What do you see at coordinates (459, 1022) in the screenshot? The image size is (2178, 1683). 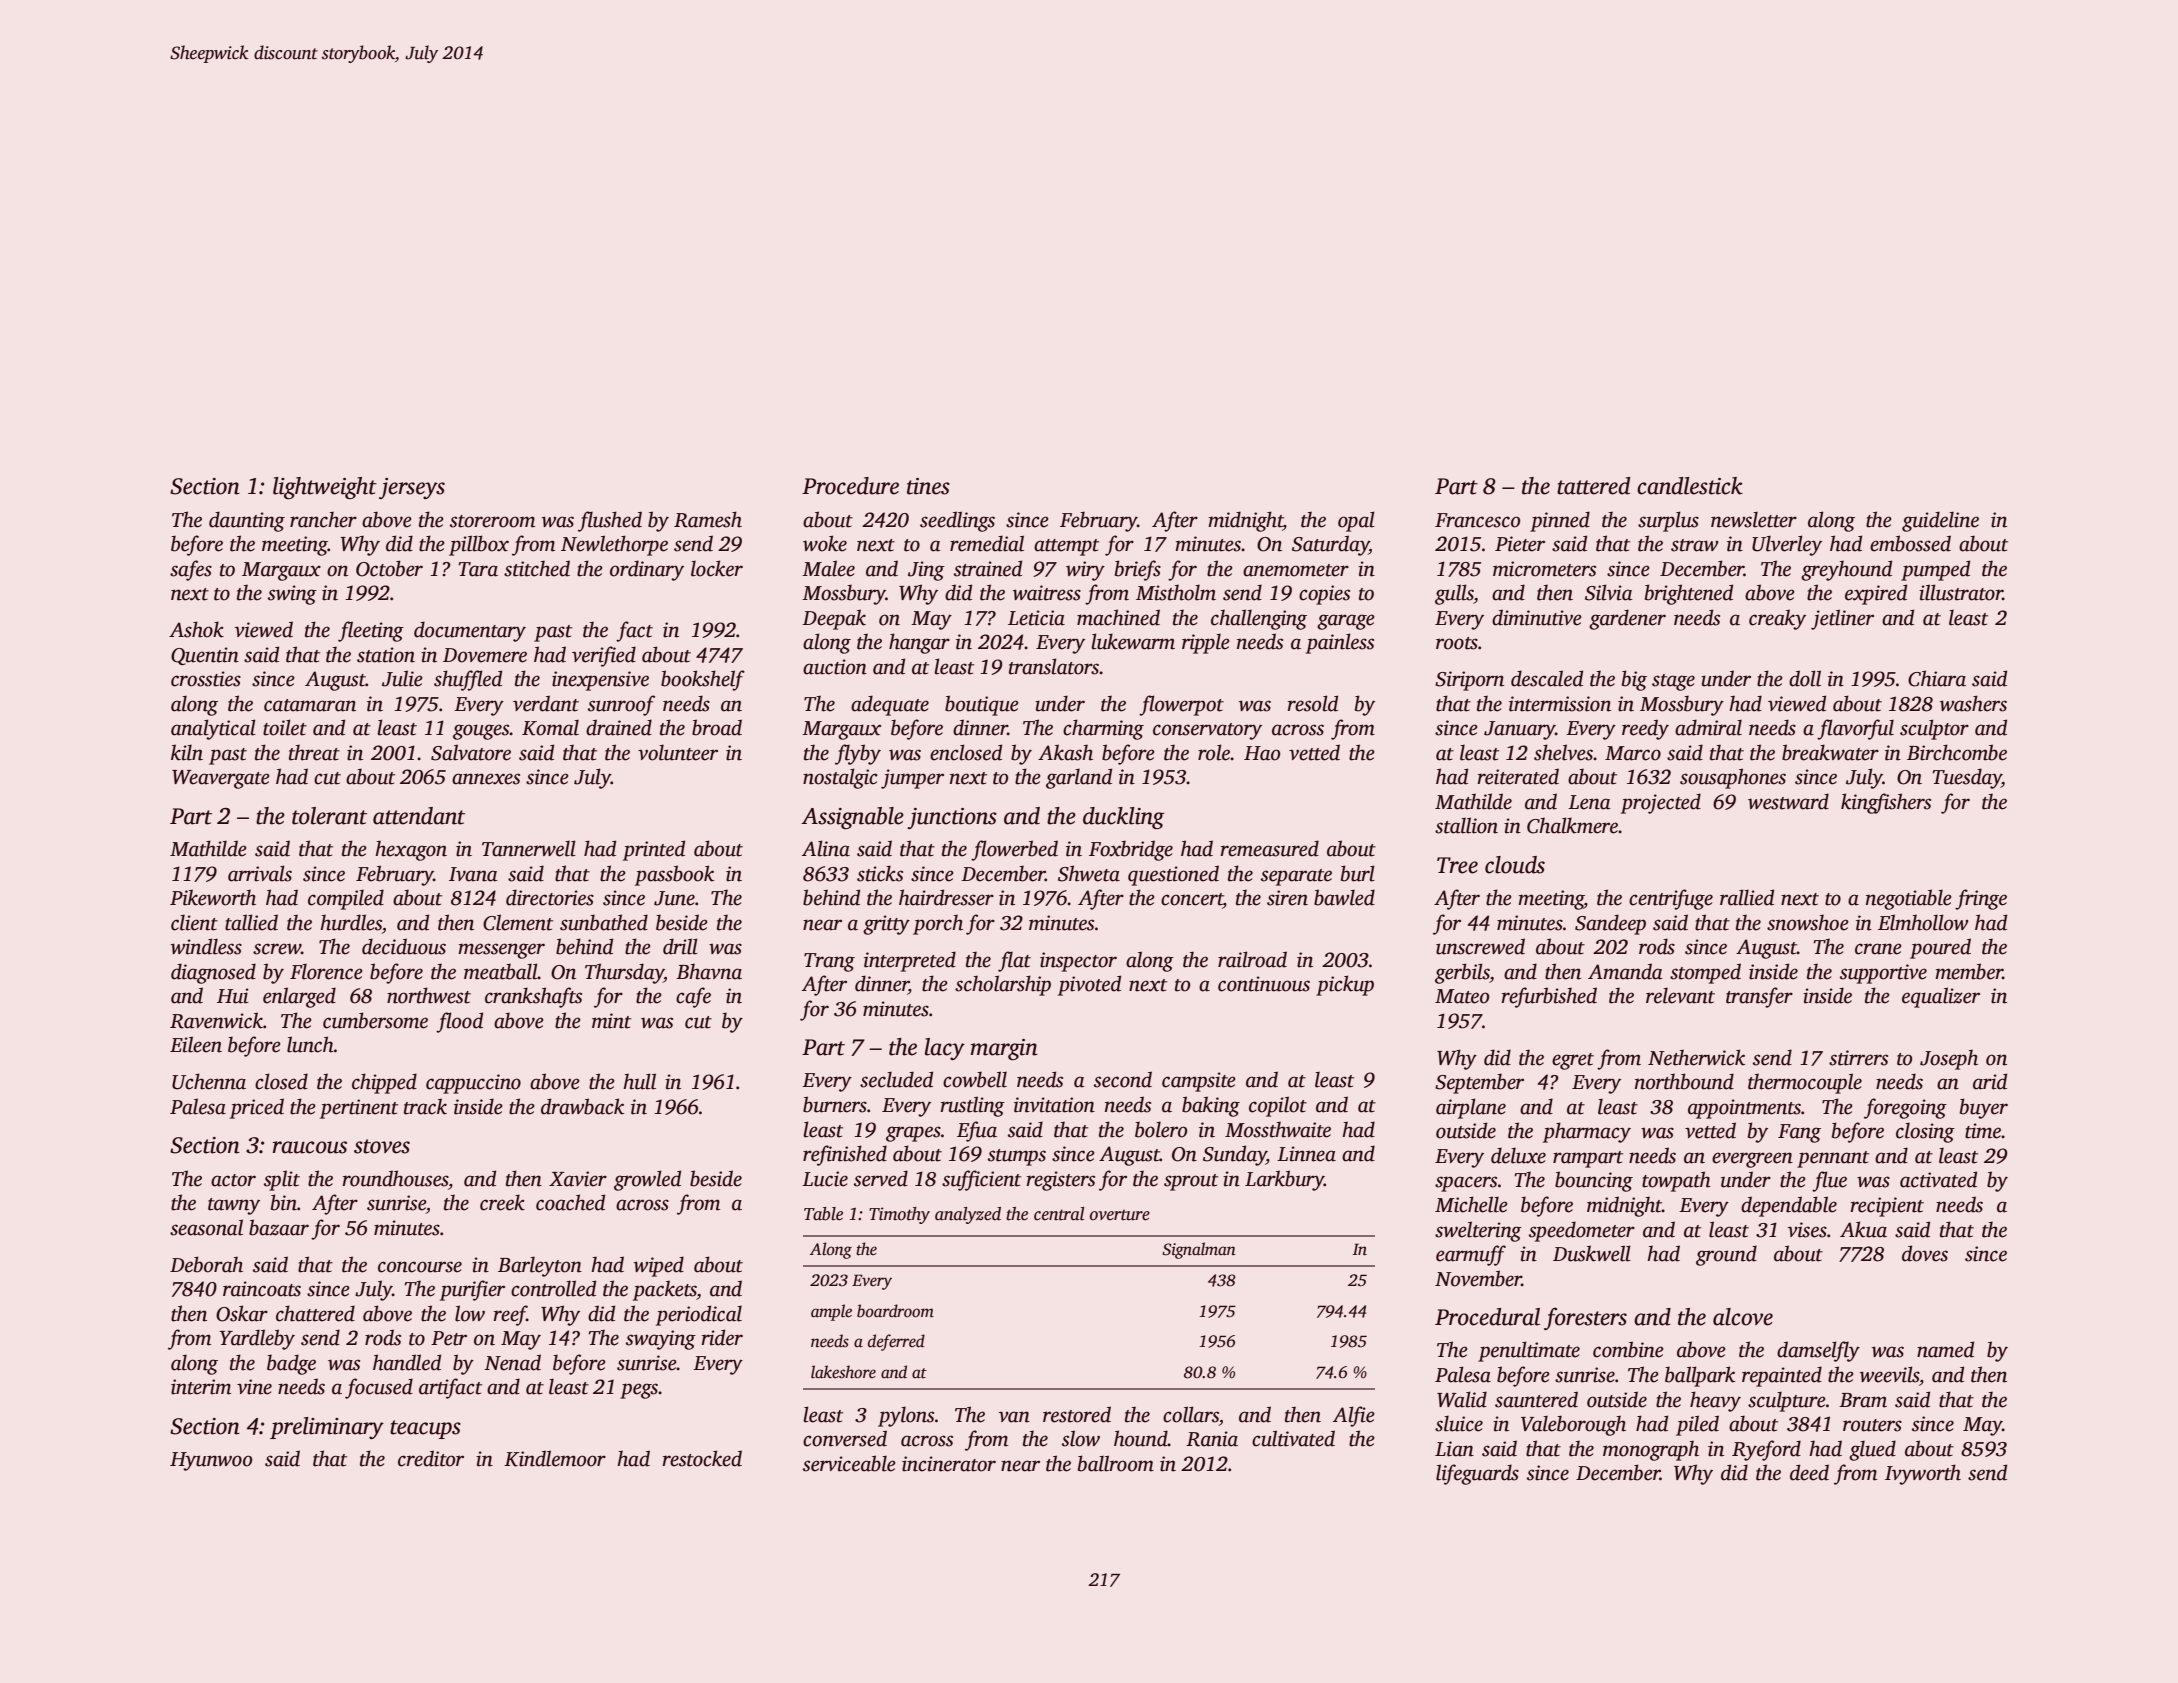 I see `flood` at bounding box center [459, 1022].
